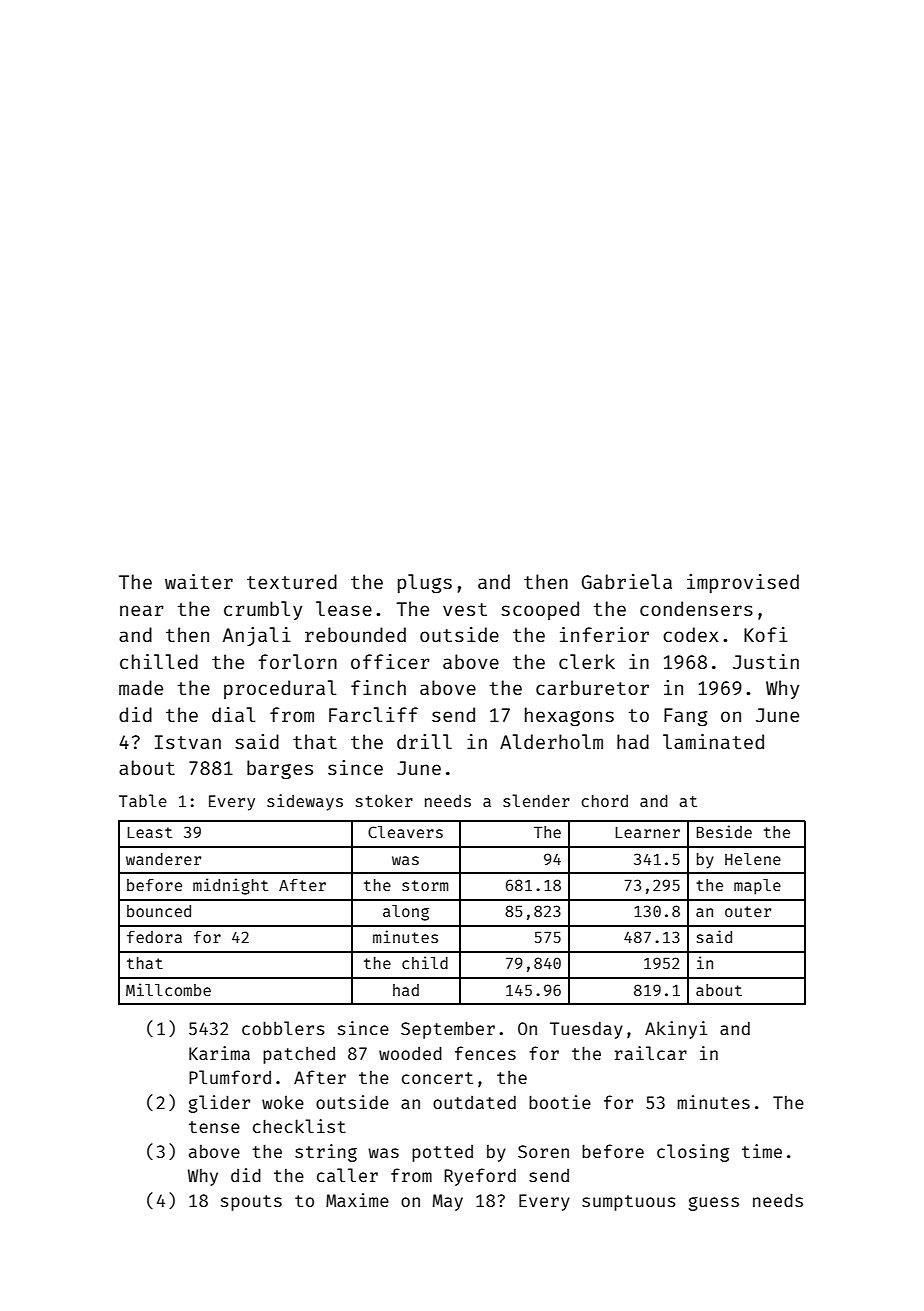 The image size is (924, 1311). I want to click on Learner, so click(647, 832).
